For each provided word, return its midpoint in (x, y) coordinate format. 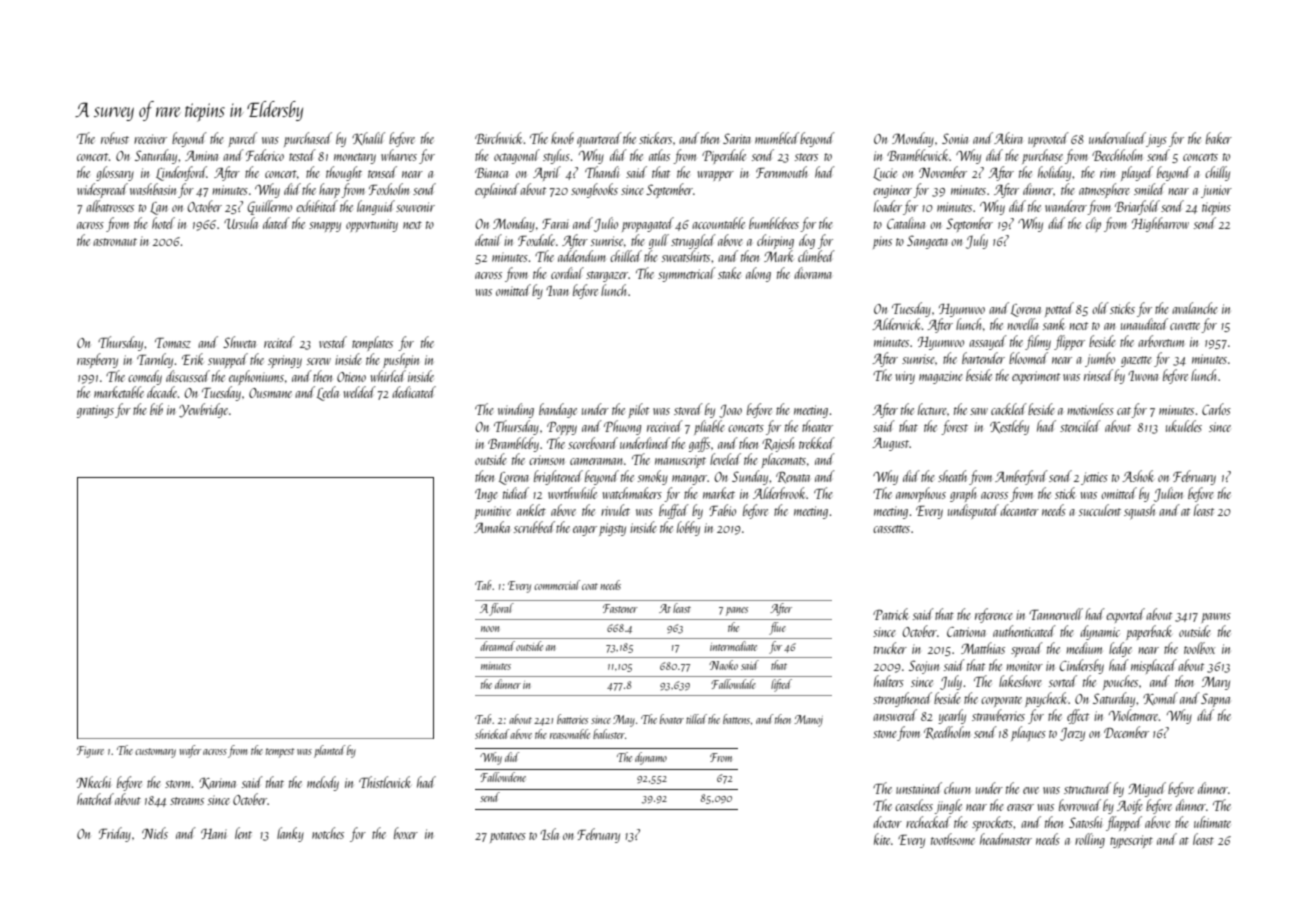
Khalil (368, 138)
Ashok (1138, 476)
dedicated (414, 392)
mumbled (777, 138)
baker (1219, 138)
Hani (214, 834)
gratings (95, 411)
